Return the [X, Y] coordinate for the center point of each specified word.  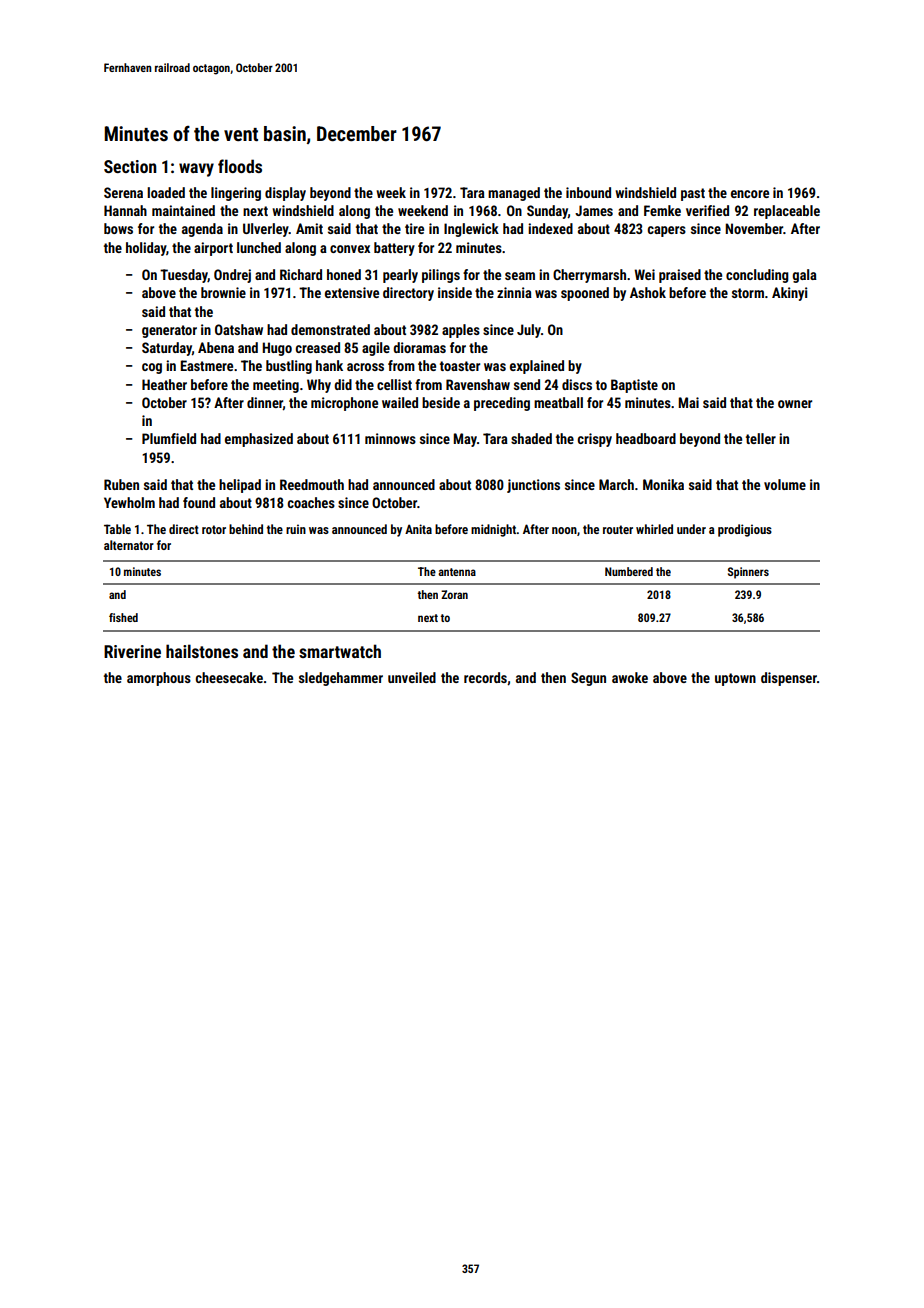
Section [130, 166]
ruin [296, 529]
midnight [494, 530]
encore [750, 194]
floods [240, 166]
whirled [654, 529]
